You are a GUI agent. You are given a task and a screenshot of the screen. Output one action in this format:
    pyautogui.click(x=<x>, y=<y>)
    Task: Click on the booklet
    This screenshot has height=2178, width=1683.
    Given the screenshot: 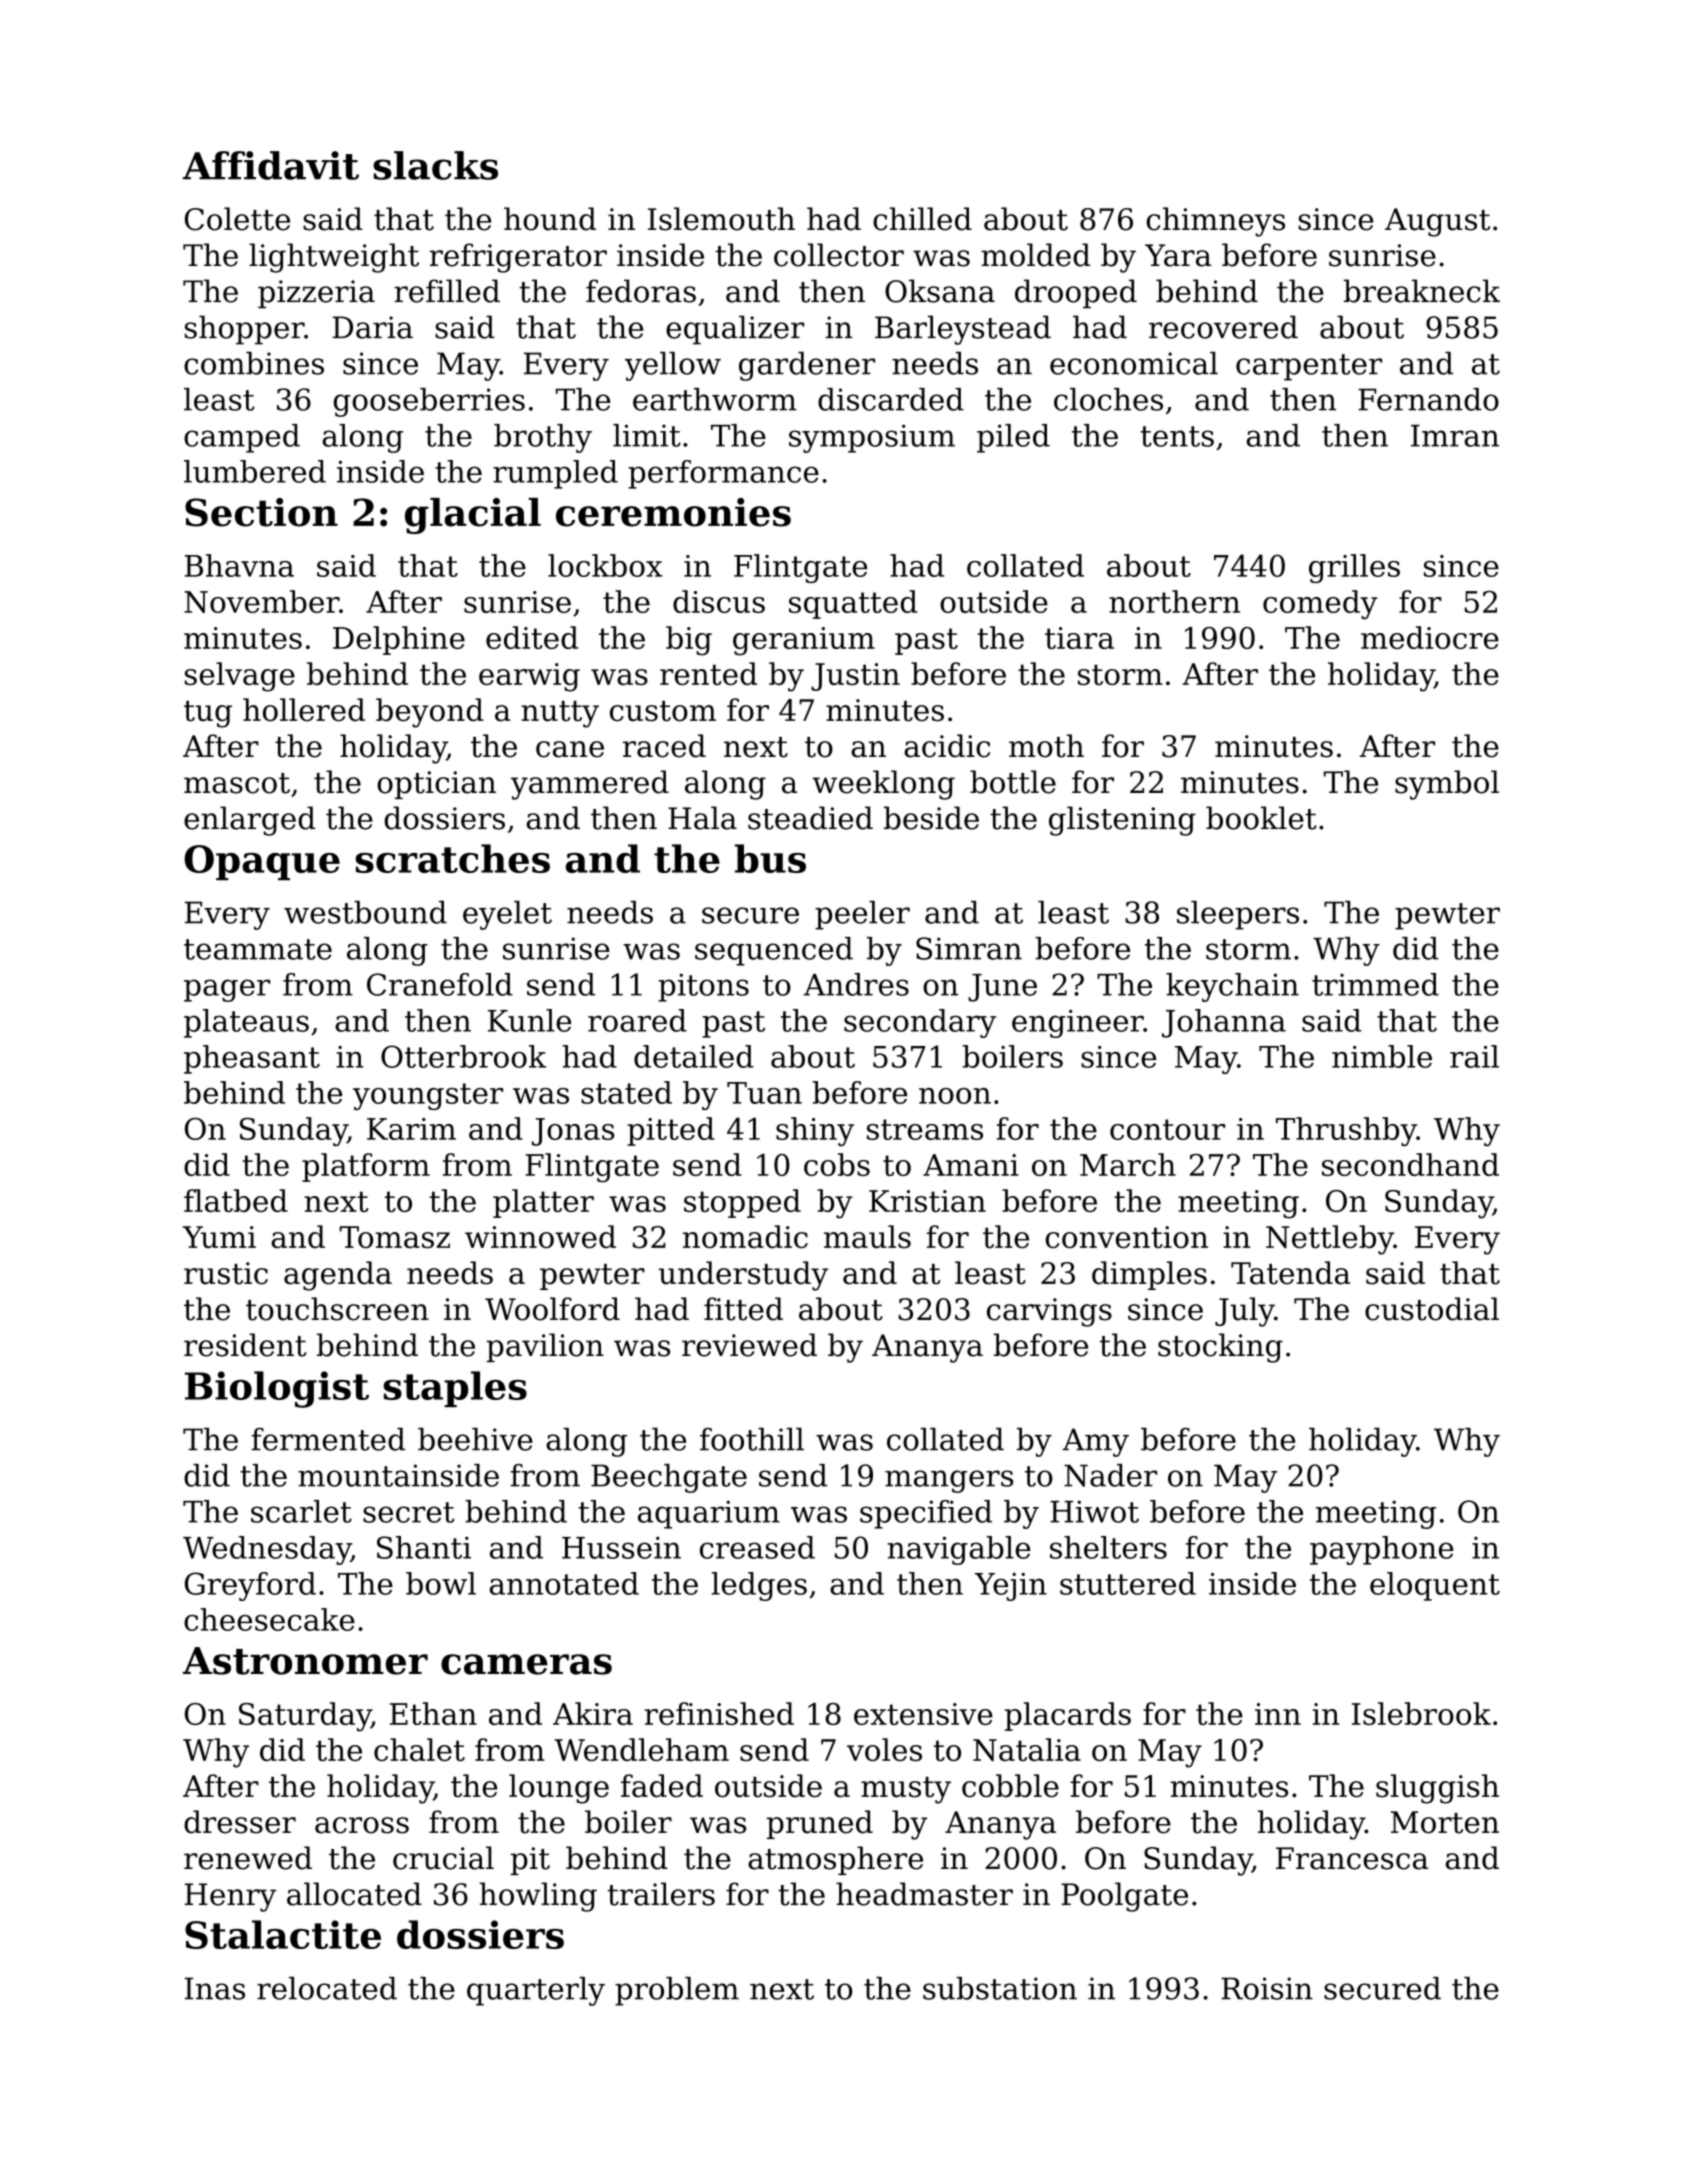 What is the action you would take?
    pyautogui.click(x=1261, y=818)
